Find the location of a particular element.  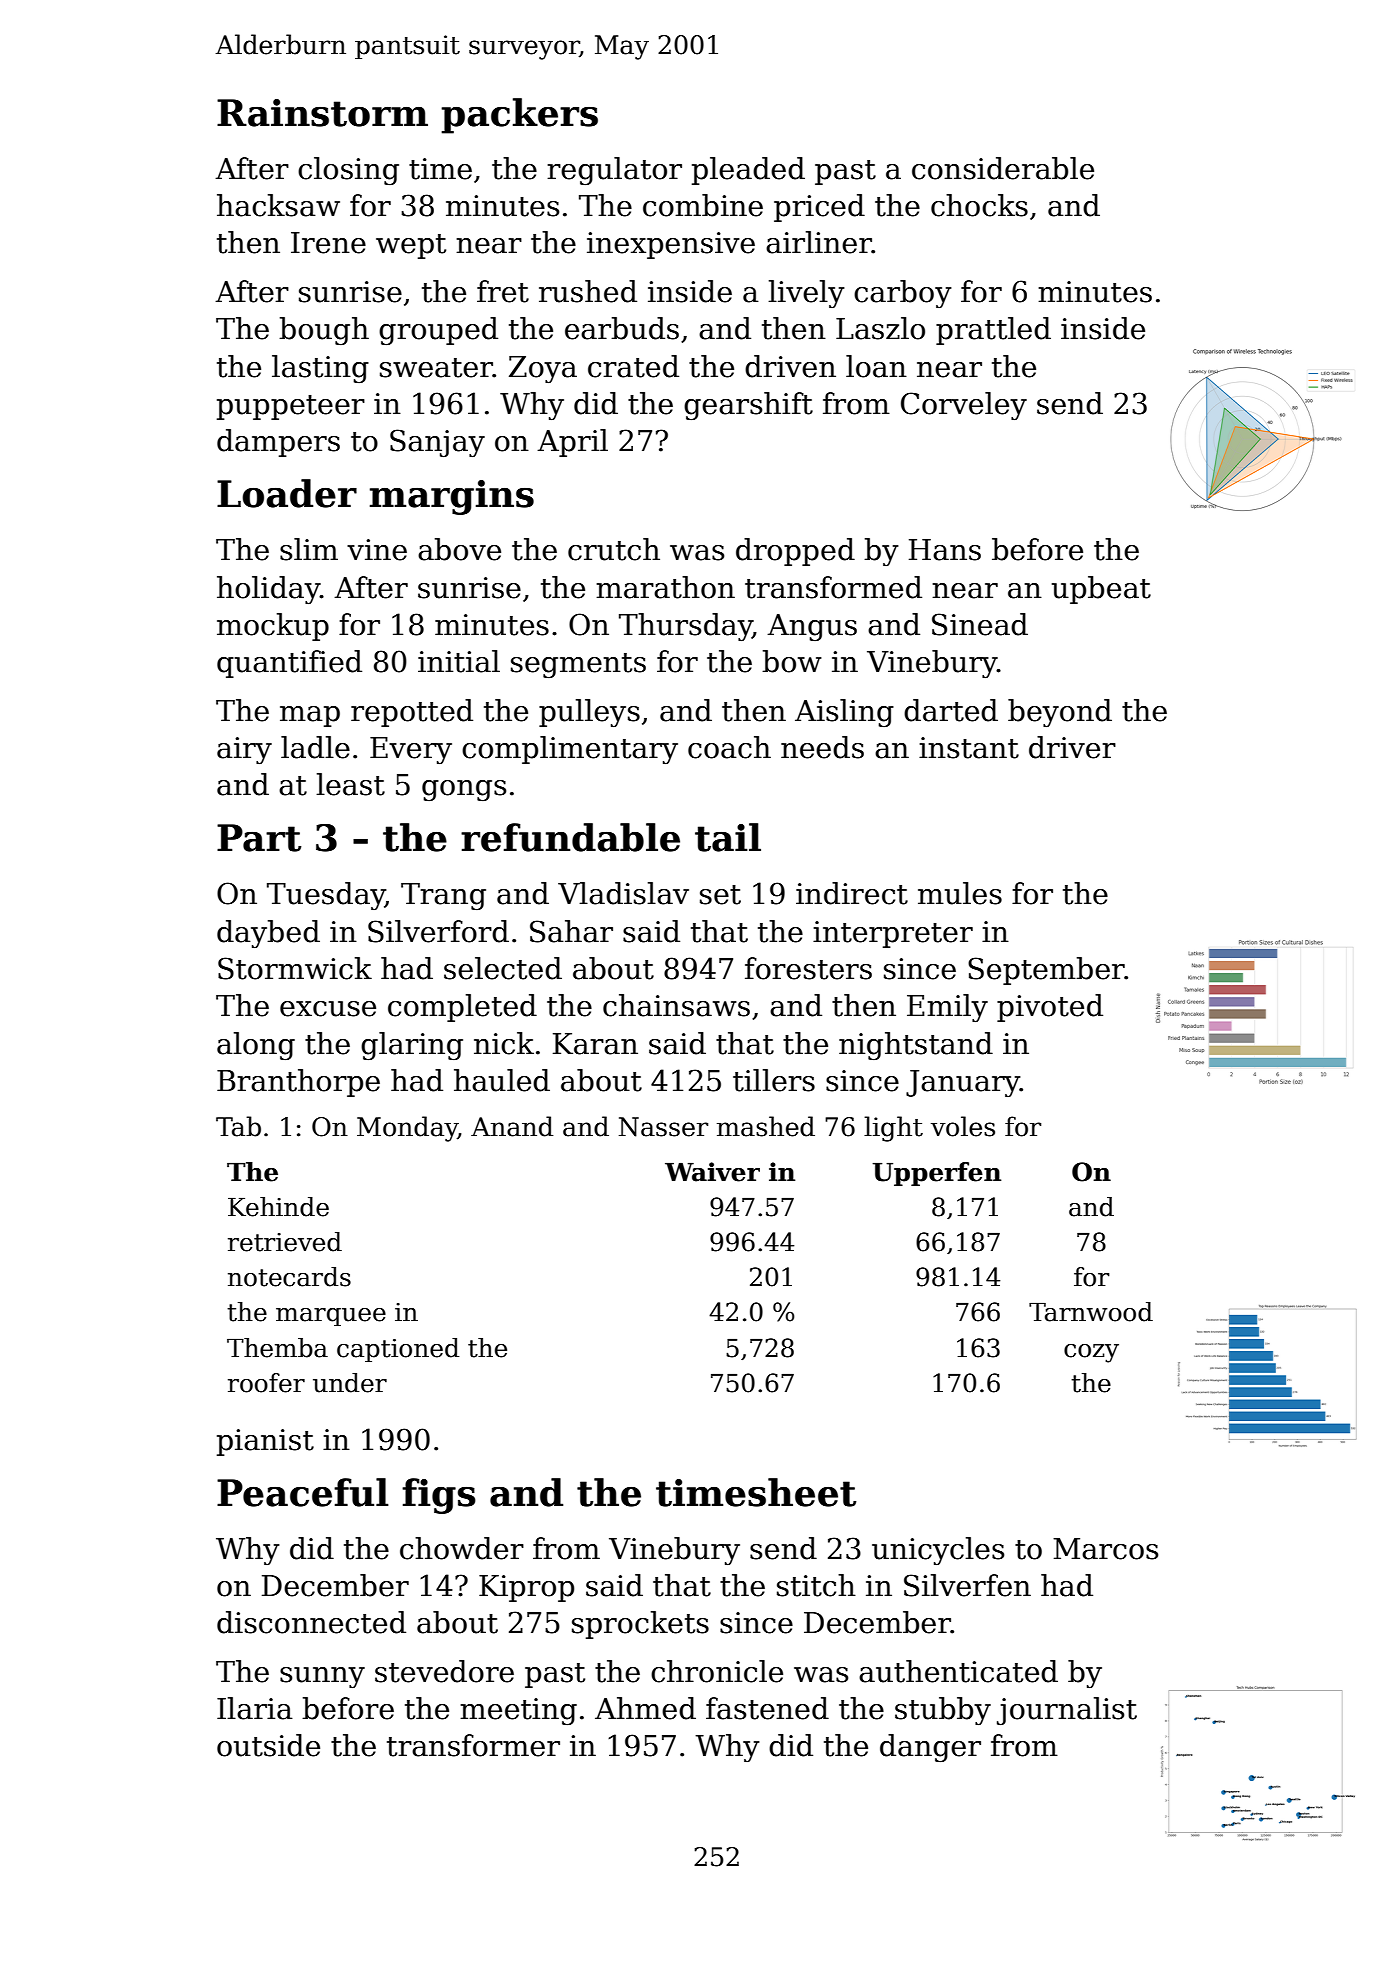

upbeat is located at coordinates (1101, 590).
